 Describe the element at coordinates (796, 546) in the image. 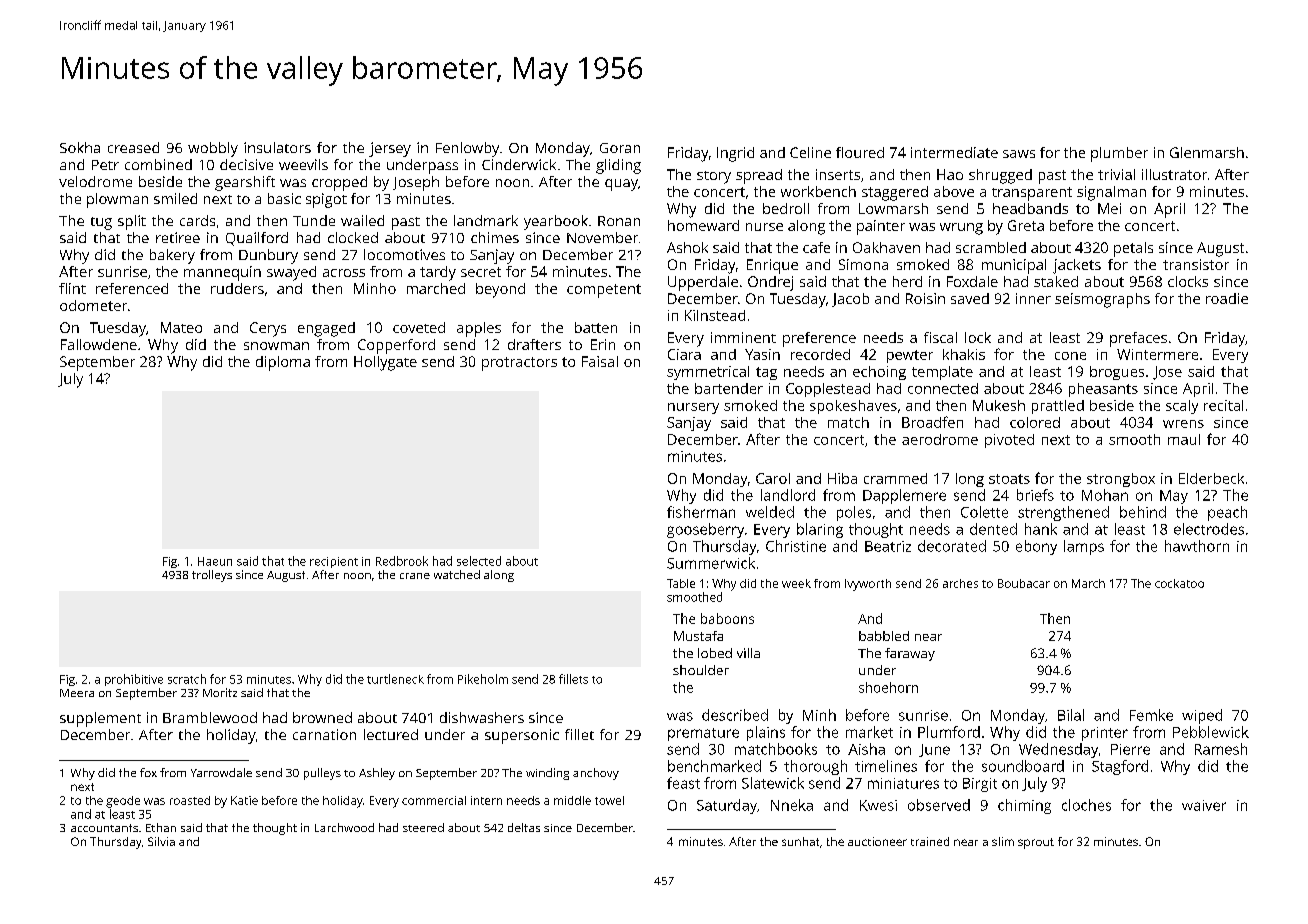

I see `Christine` at that location.
